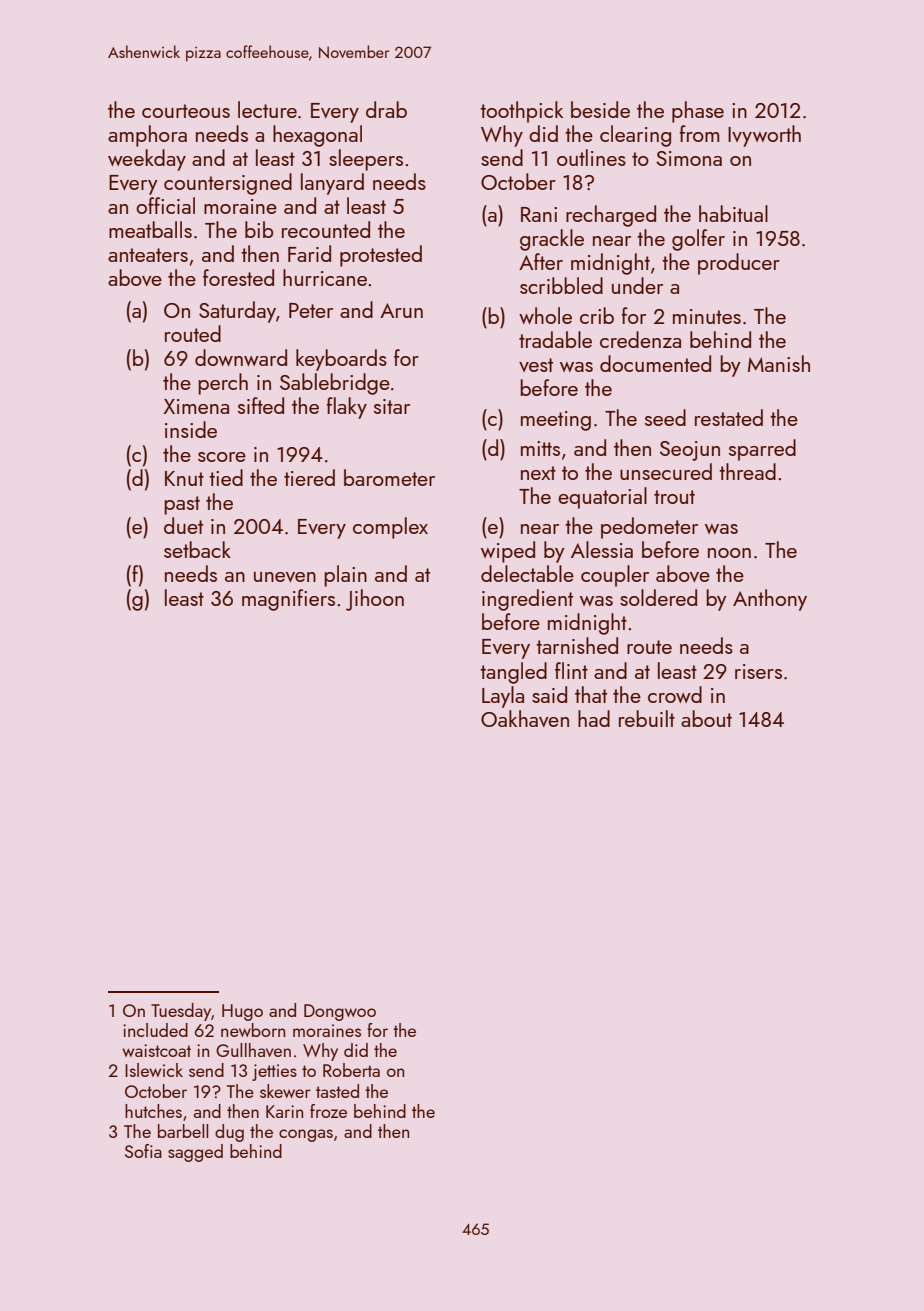 Image resolution: width=924 pixels, height=1311 pixels. What do you see at coordinates (183, 525) in the screenshot?
I see `duet` at bounding box center [183, 525].
